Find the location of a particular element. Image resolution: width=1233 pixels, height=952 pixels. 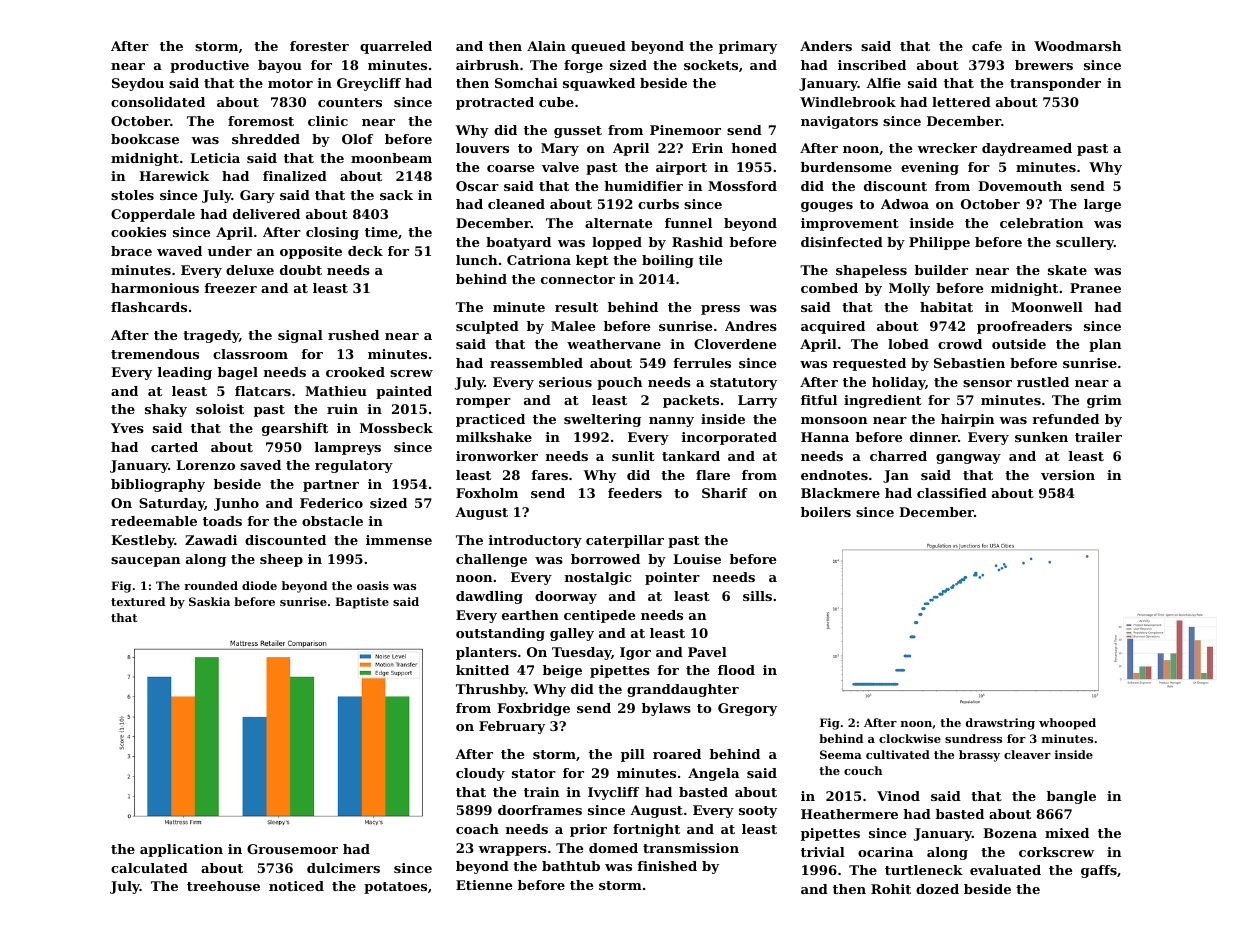

dawdling is located at coordinates (489, 597).
